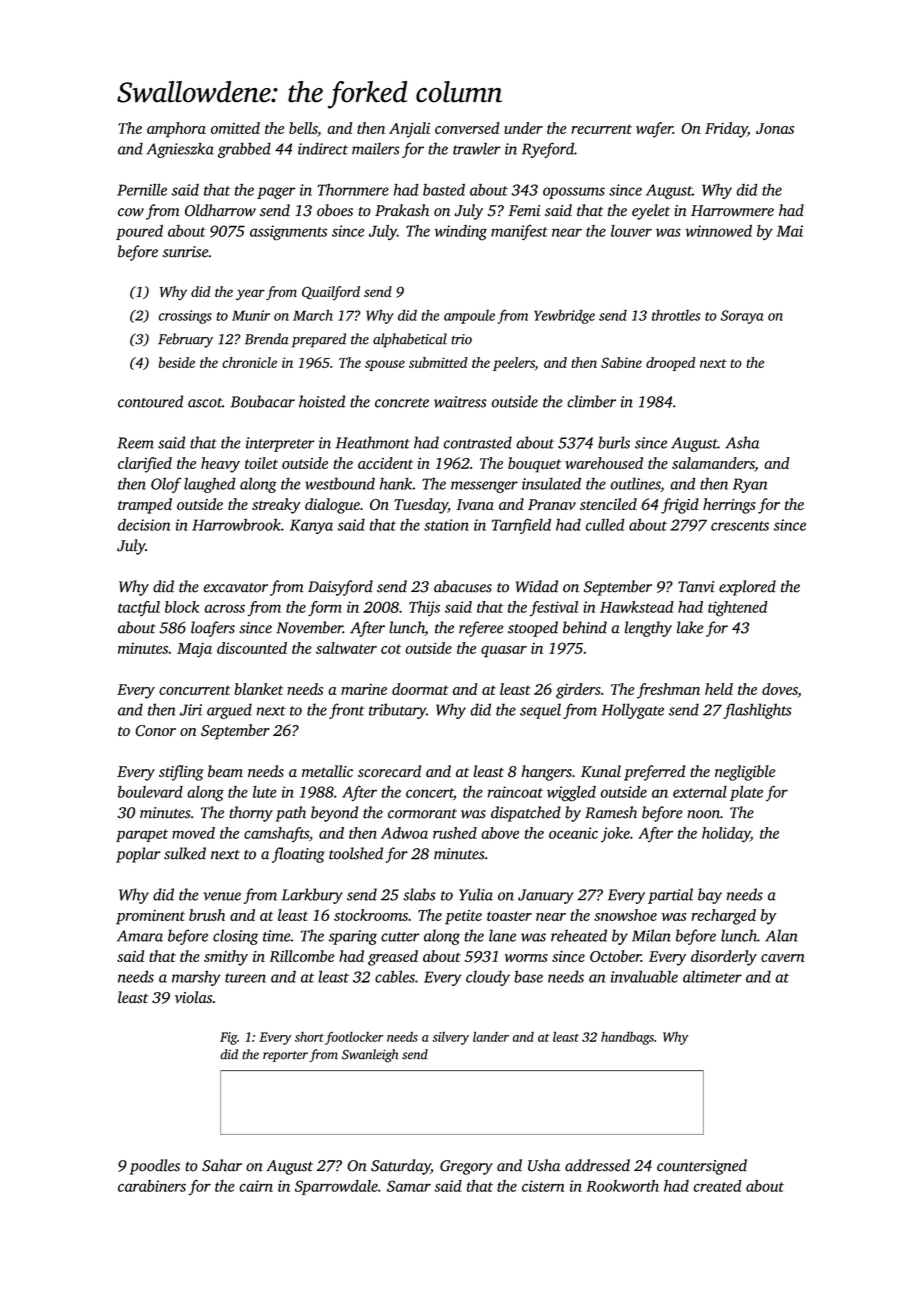  What do you see at coordinates (340, 588) in the screenshot?
I see `Daisyford` at bounding box center [340, 588].
